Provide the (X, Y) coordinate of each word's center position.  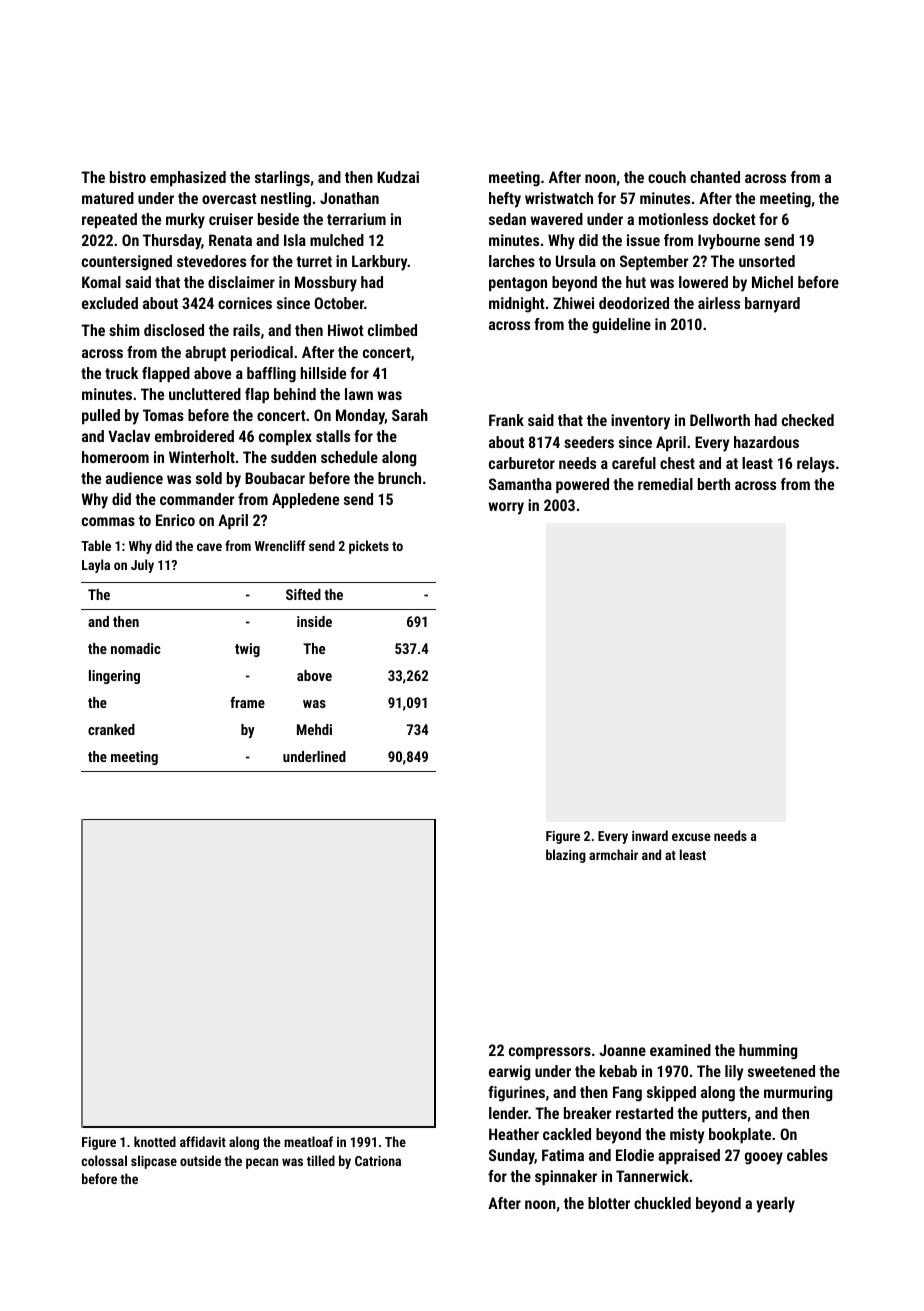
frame (247, 702)
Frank (506, 420)
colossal (104, 1160)
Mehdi (314, 729)
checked (808, 420)
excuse (691, 837)
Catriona (378, 1161)
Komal (101, 282)
